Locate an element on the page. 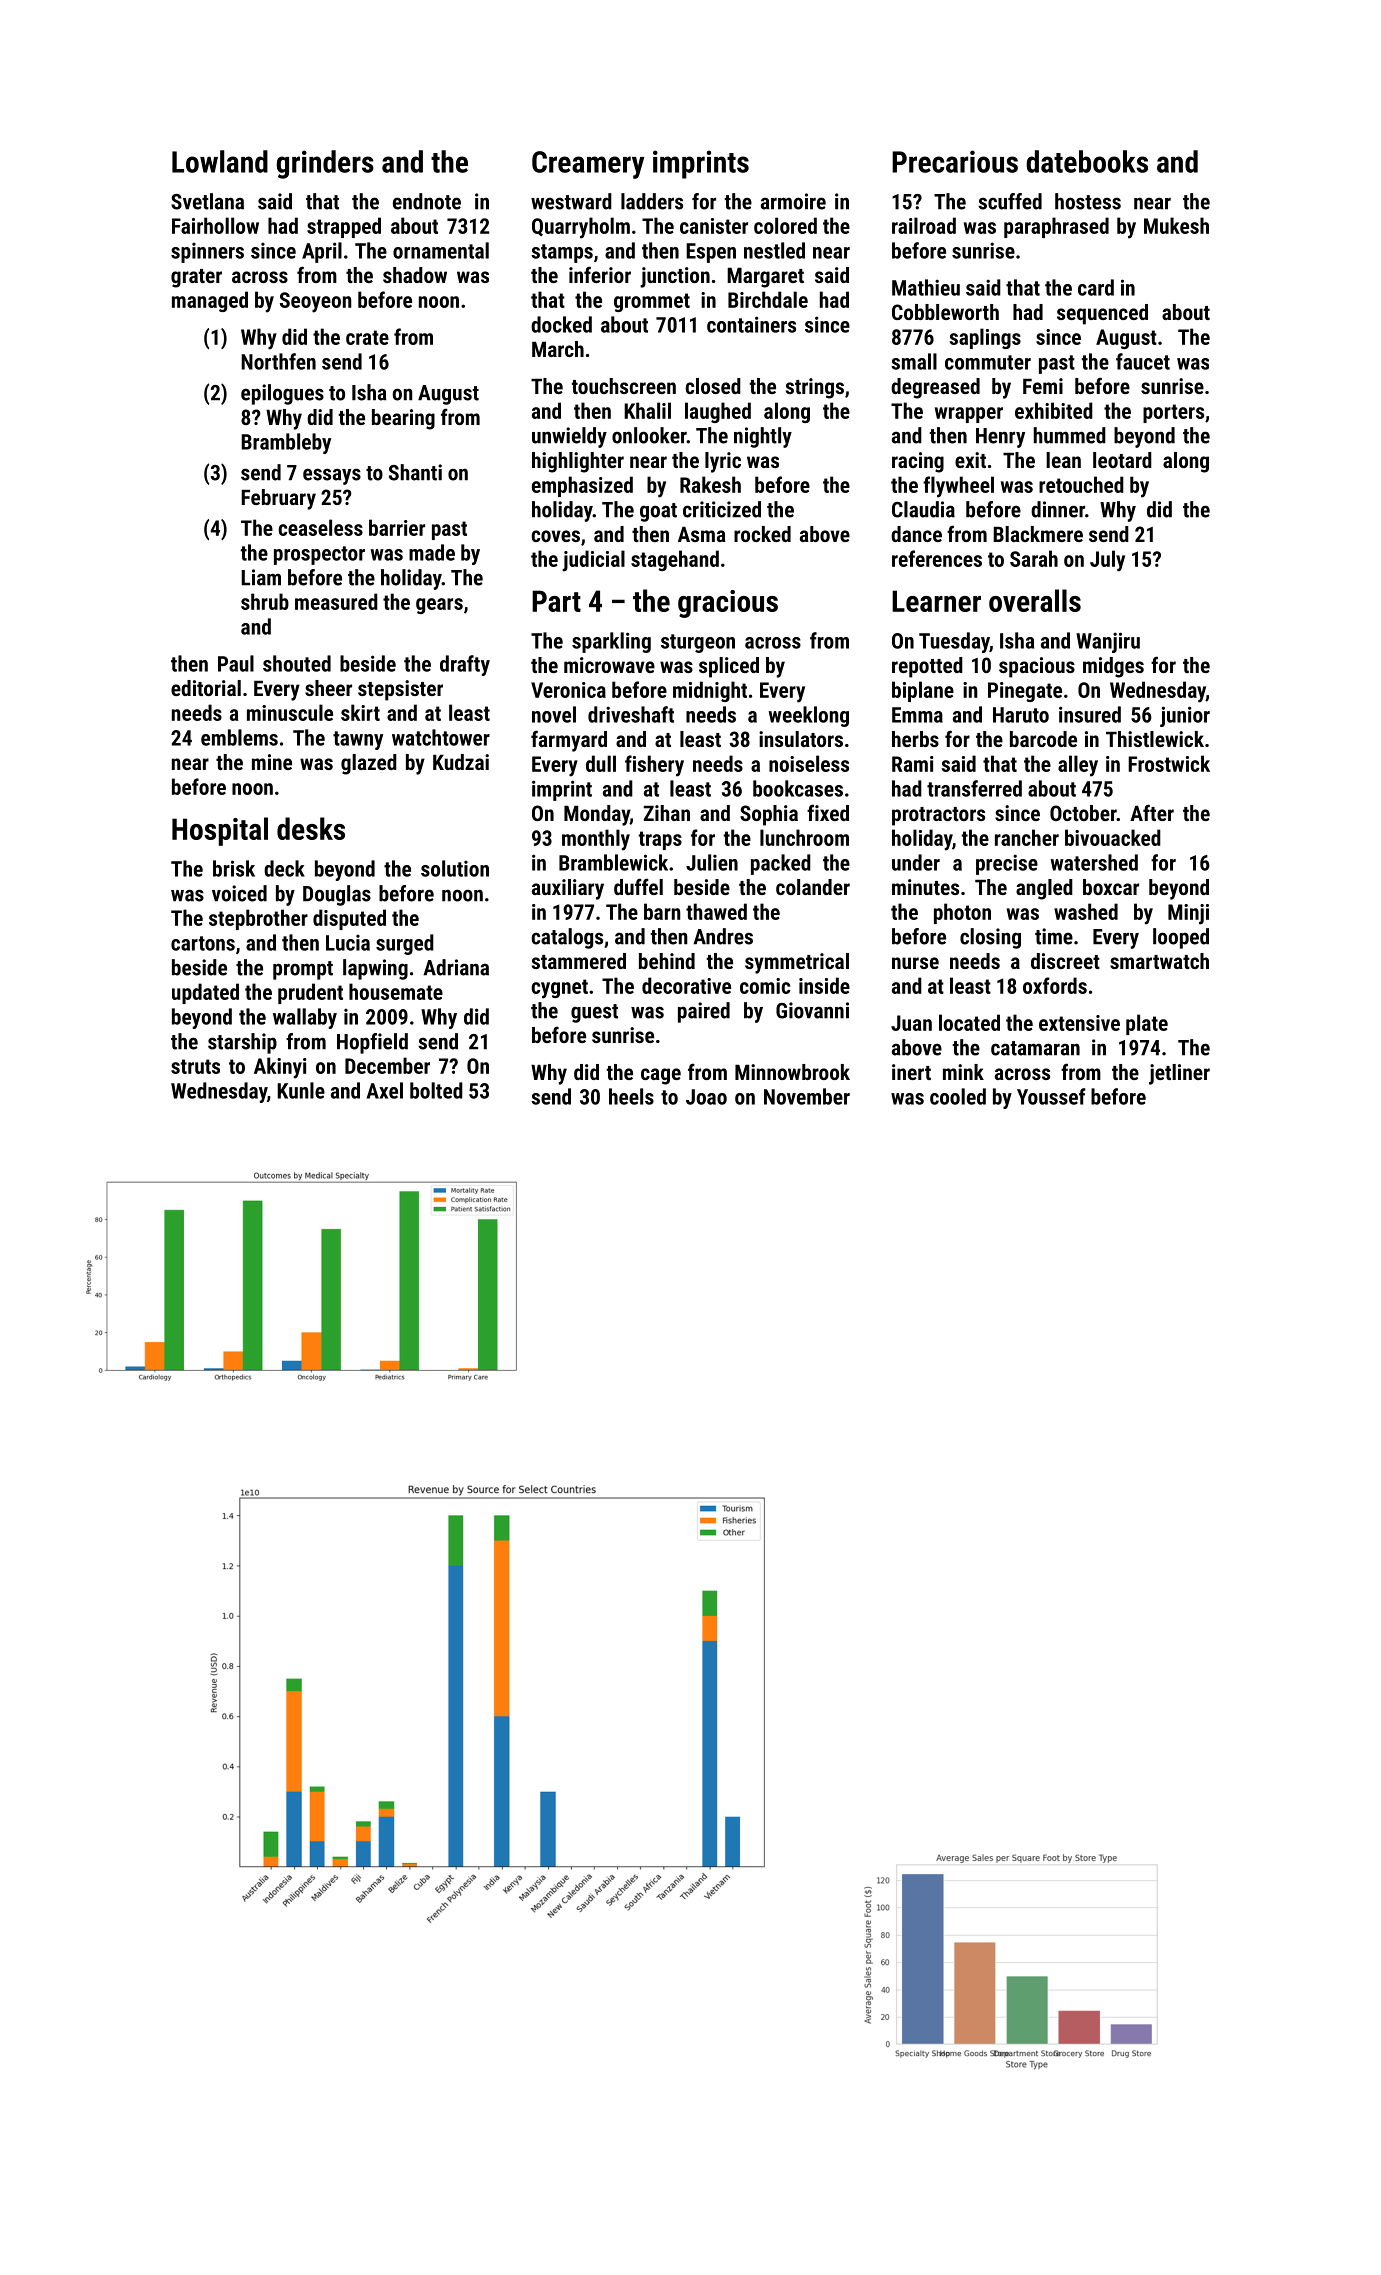  junior is located at coordinates (1185, 716).
